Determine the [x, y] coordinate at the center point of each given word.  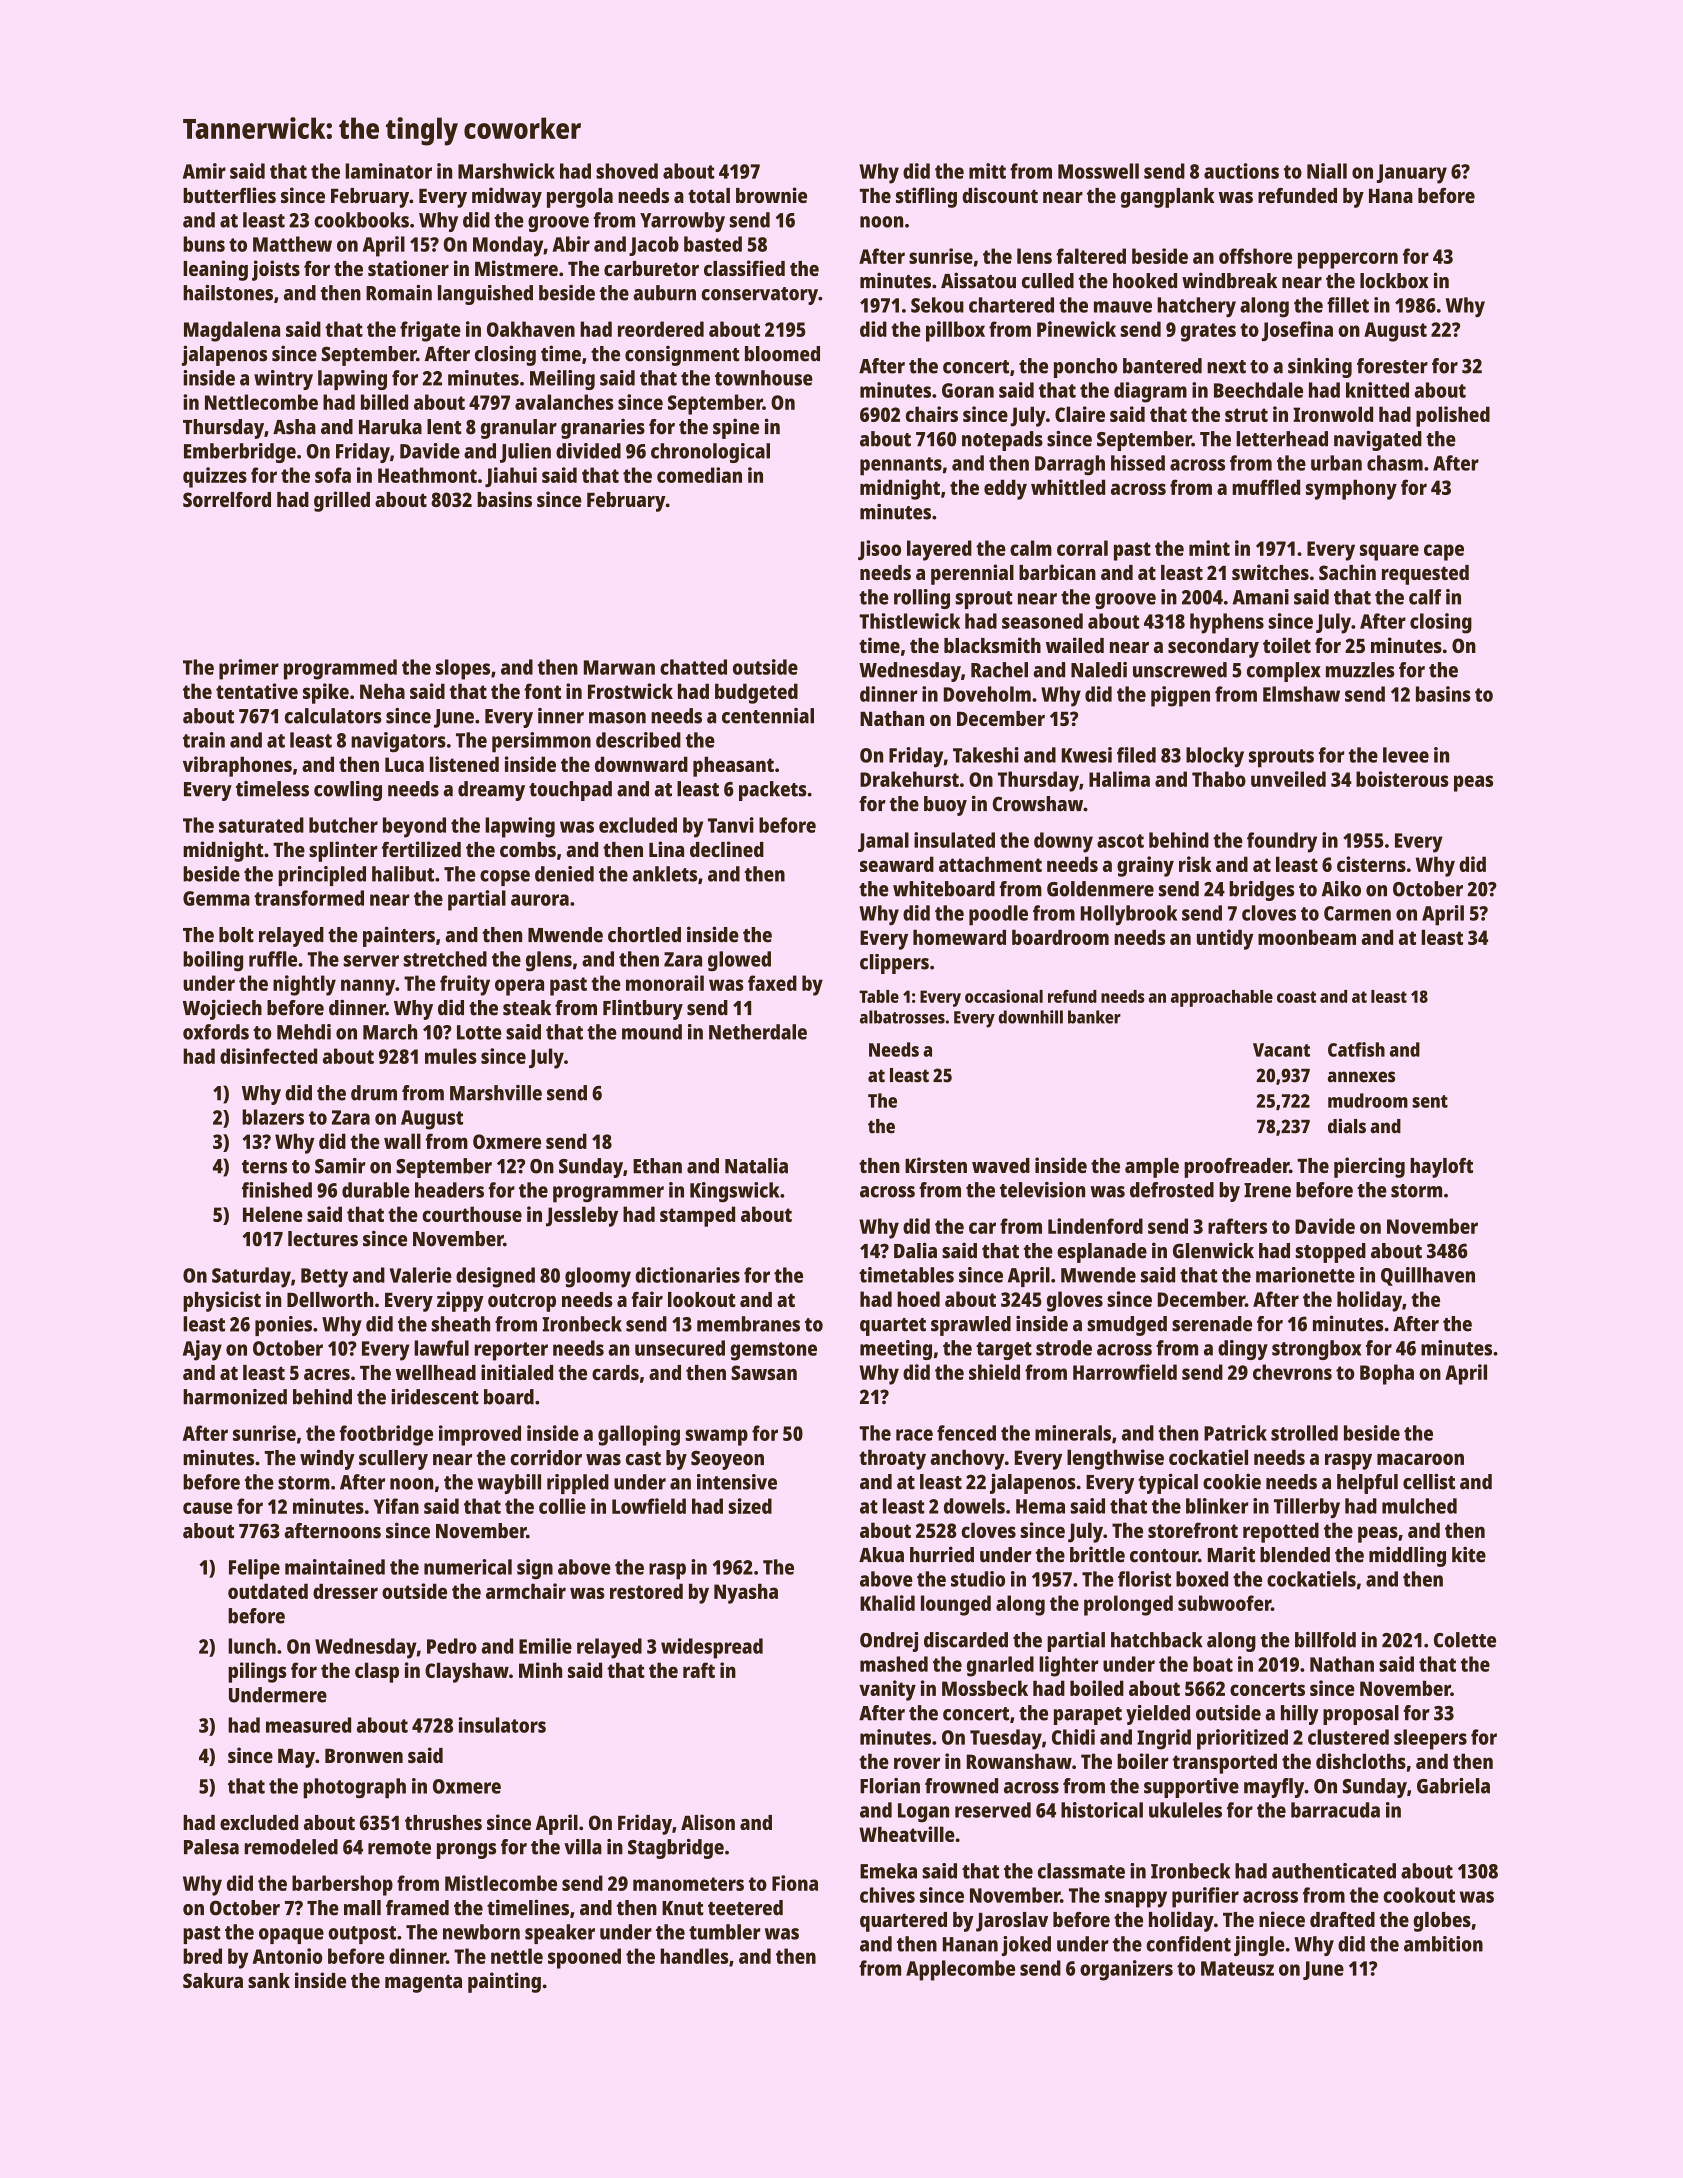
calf [1425, 597]
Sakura [213, 1980]
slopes [463, 669]
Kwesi [1087, 755]
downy [1063, 842]
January [1412, 174]
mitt [987, 171]
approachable [1222, 998]
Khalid [887, 1603]
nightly [304, 985]
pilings [257, 1672]
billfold [1325, 1640]
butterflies [229, 195]
